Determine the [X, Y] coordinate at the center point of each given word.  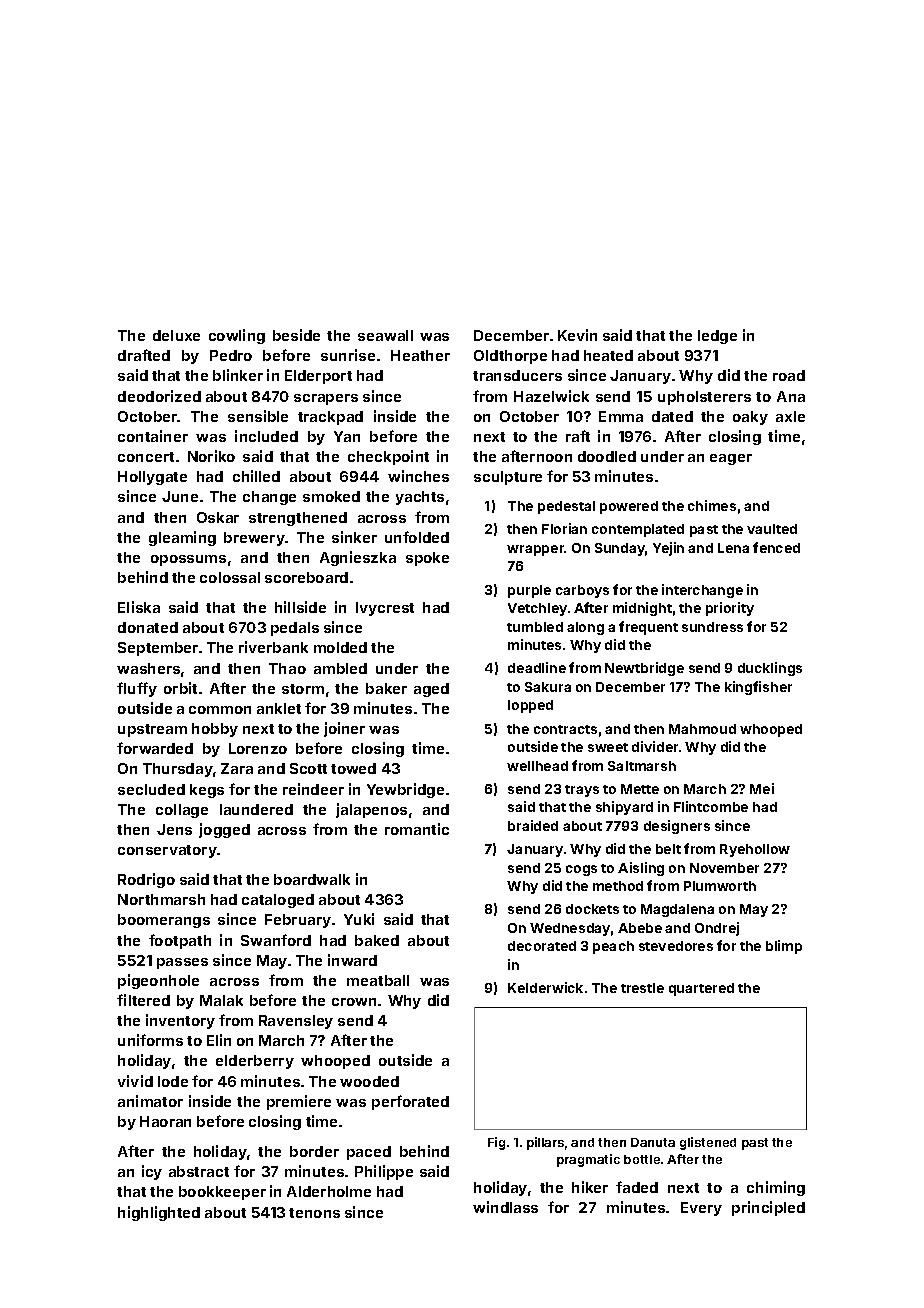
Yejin [668, 549]
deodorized [159, 396]
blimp [784, 947]
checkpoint [388, 457]
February [298, 921]
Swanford [276, 940]
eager [731, 459]
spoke [427, 559]
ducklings [770, 669]
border [314, 1151]
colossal [230, 577]
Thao [287, 668]
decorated [542, 946]
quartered [701, 989]
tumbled [535, 627]
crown [354, 1002]
